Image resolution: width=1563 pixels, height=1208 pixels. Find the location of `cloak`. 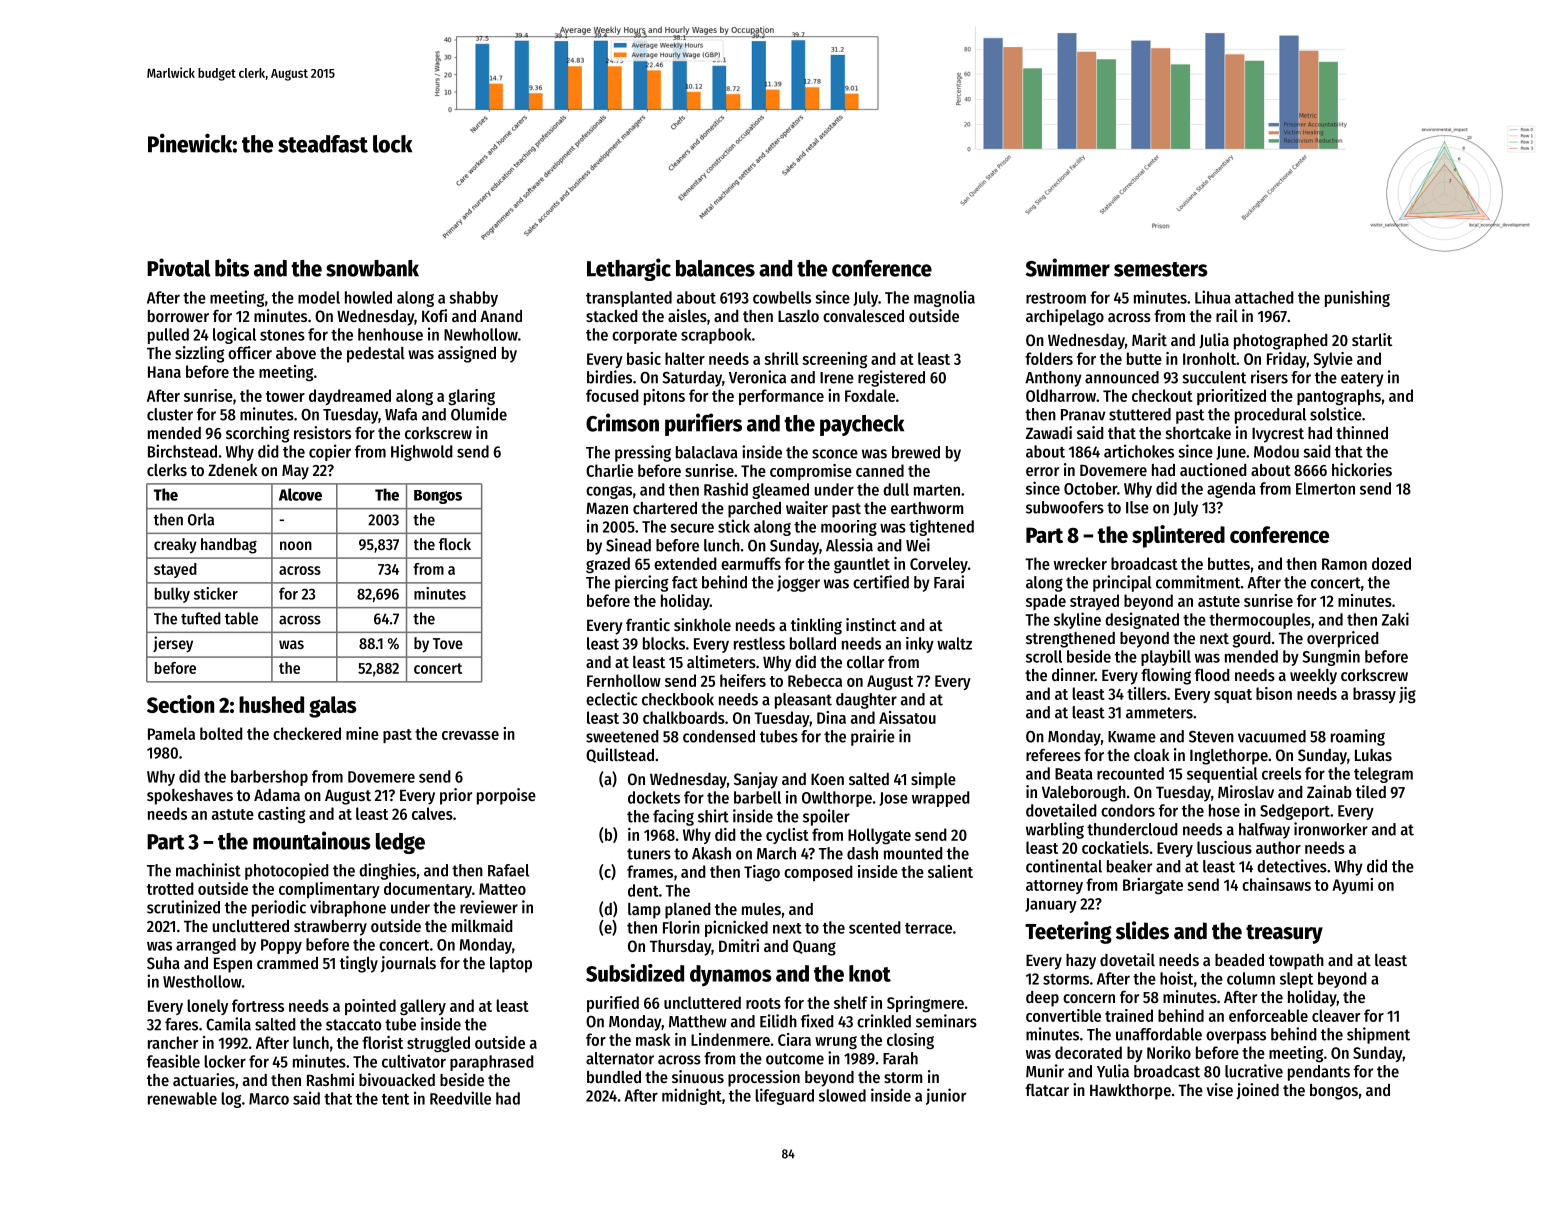

cloak is located at coordinates (1152, 755).
